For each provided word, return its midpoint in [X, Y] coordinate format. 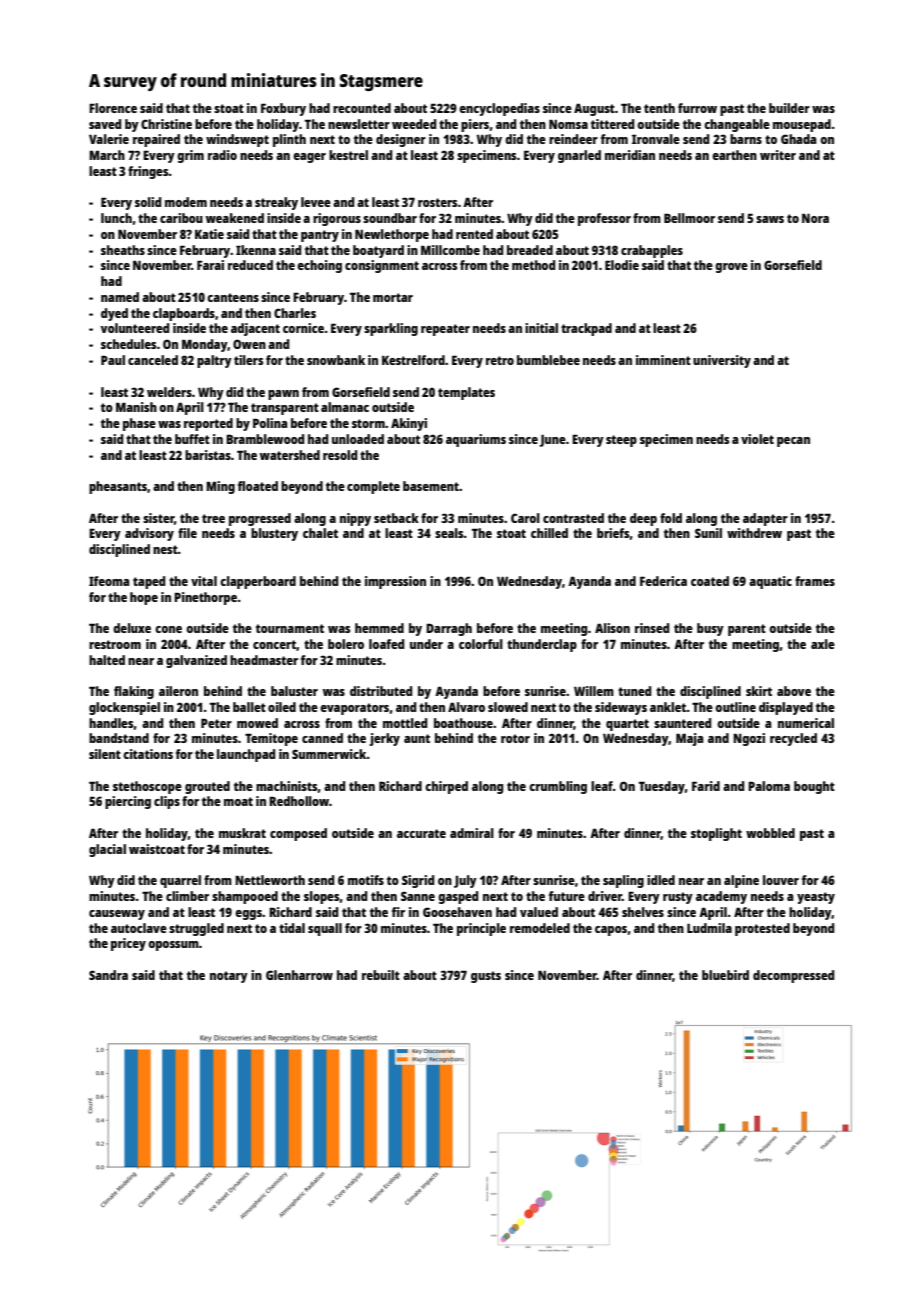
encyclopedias [499, 109]
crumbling [558, 787]
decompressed [793, 976]
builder [789, 108]
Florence [113, 108]
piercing [128, 802]
